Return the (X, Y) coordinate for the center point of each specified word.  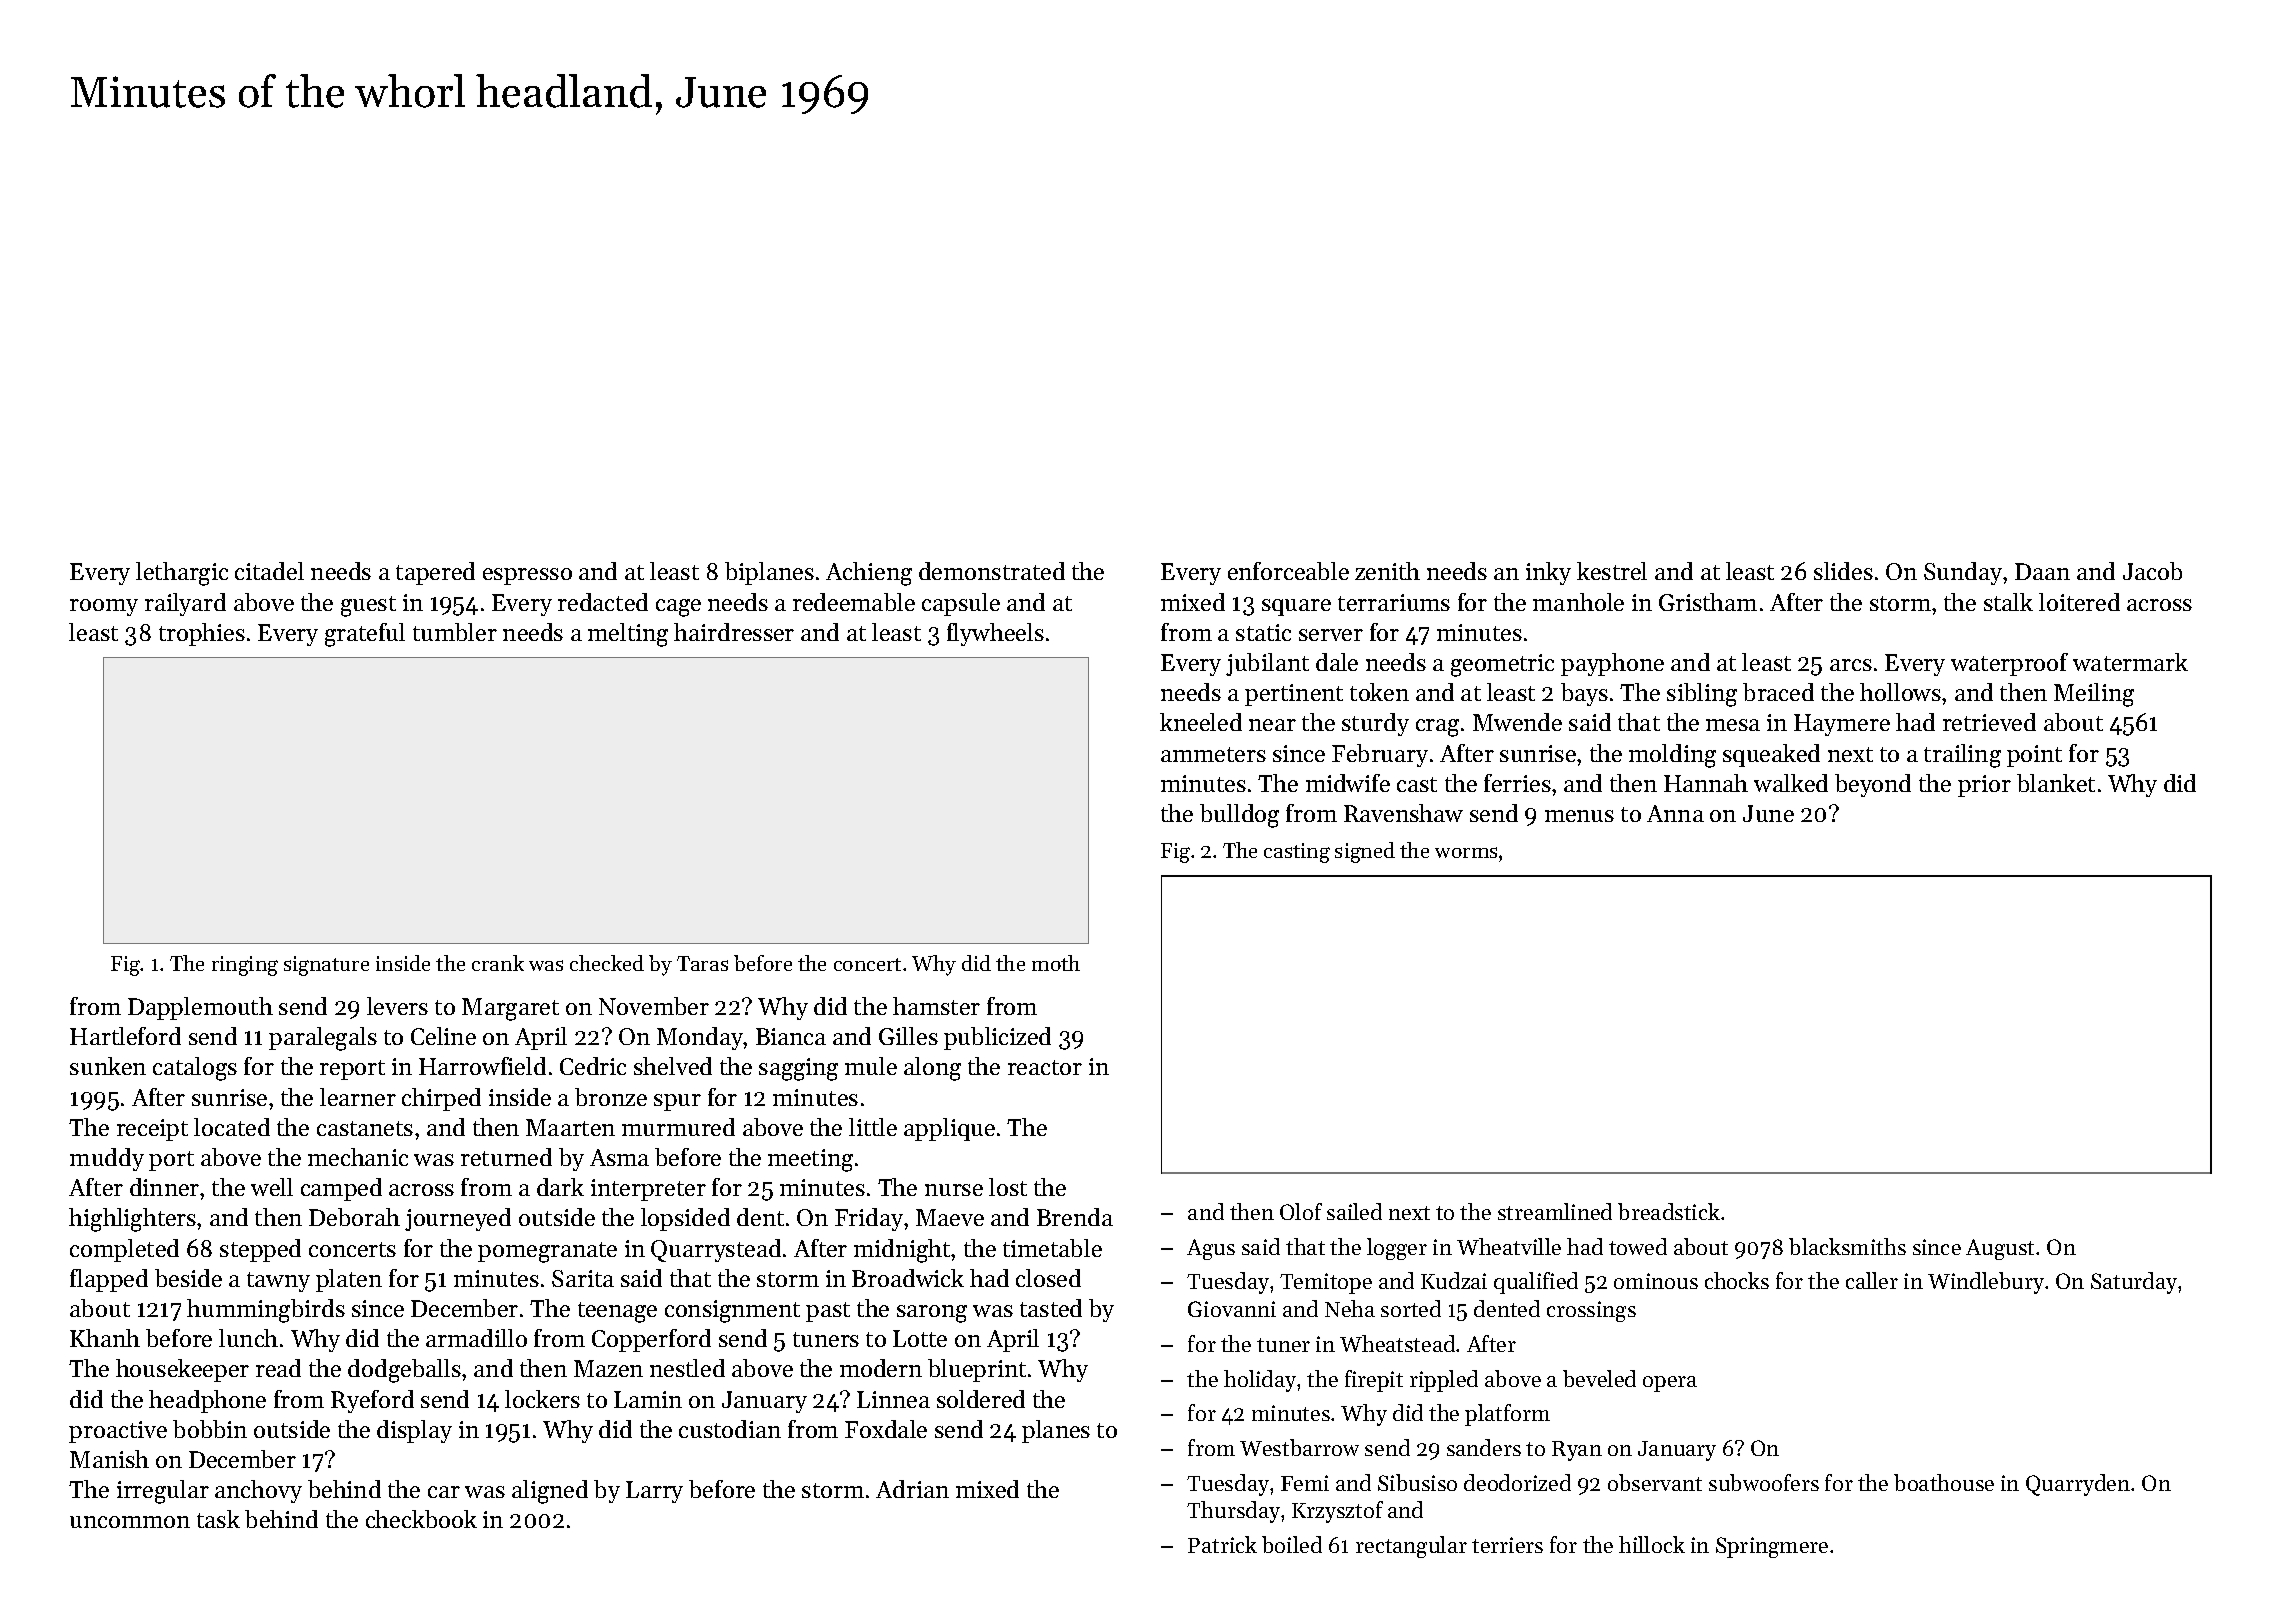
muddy (107, 1159)
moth (1056, 963)
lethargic (182, 574)
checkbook (421, 1519)
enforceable (1288, 571)
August (2000, 1249)
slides (1843, 571)
